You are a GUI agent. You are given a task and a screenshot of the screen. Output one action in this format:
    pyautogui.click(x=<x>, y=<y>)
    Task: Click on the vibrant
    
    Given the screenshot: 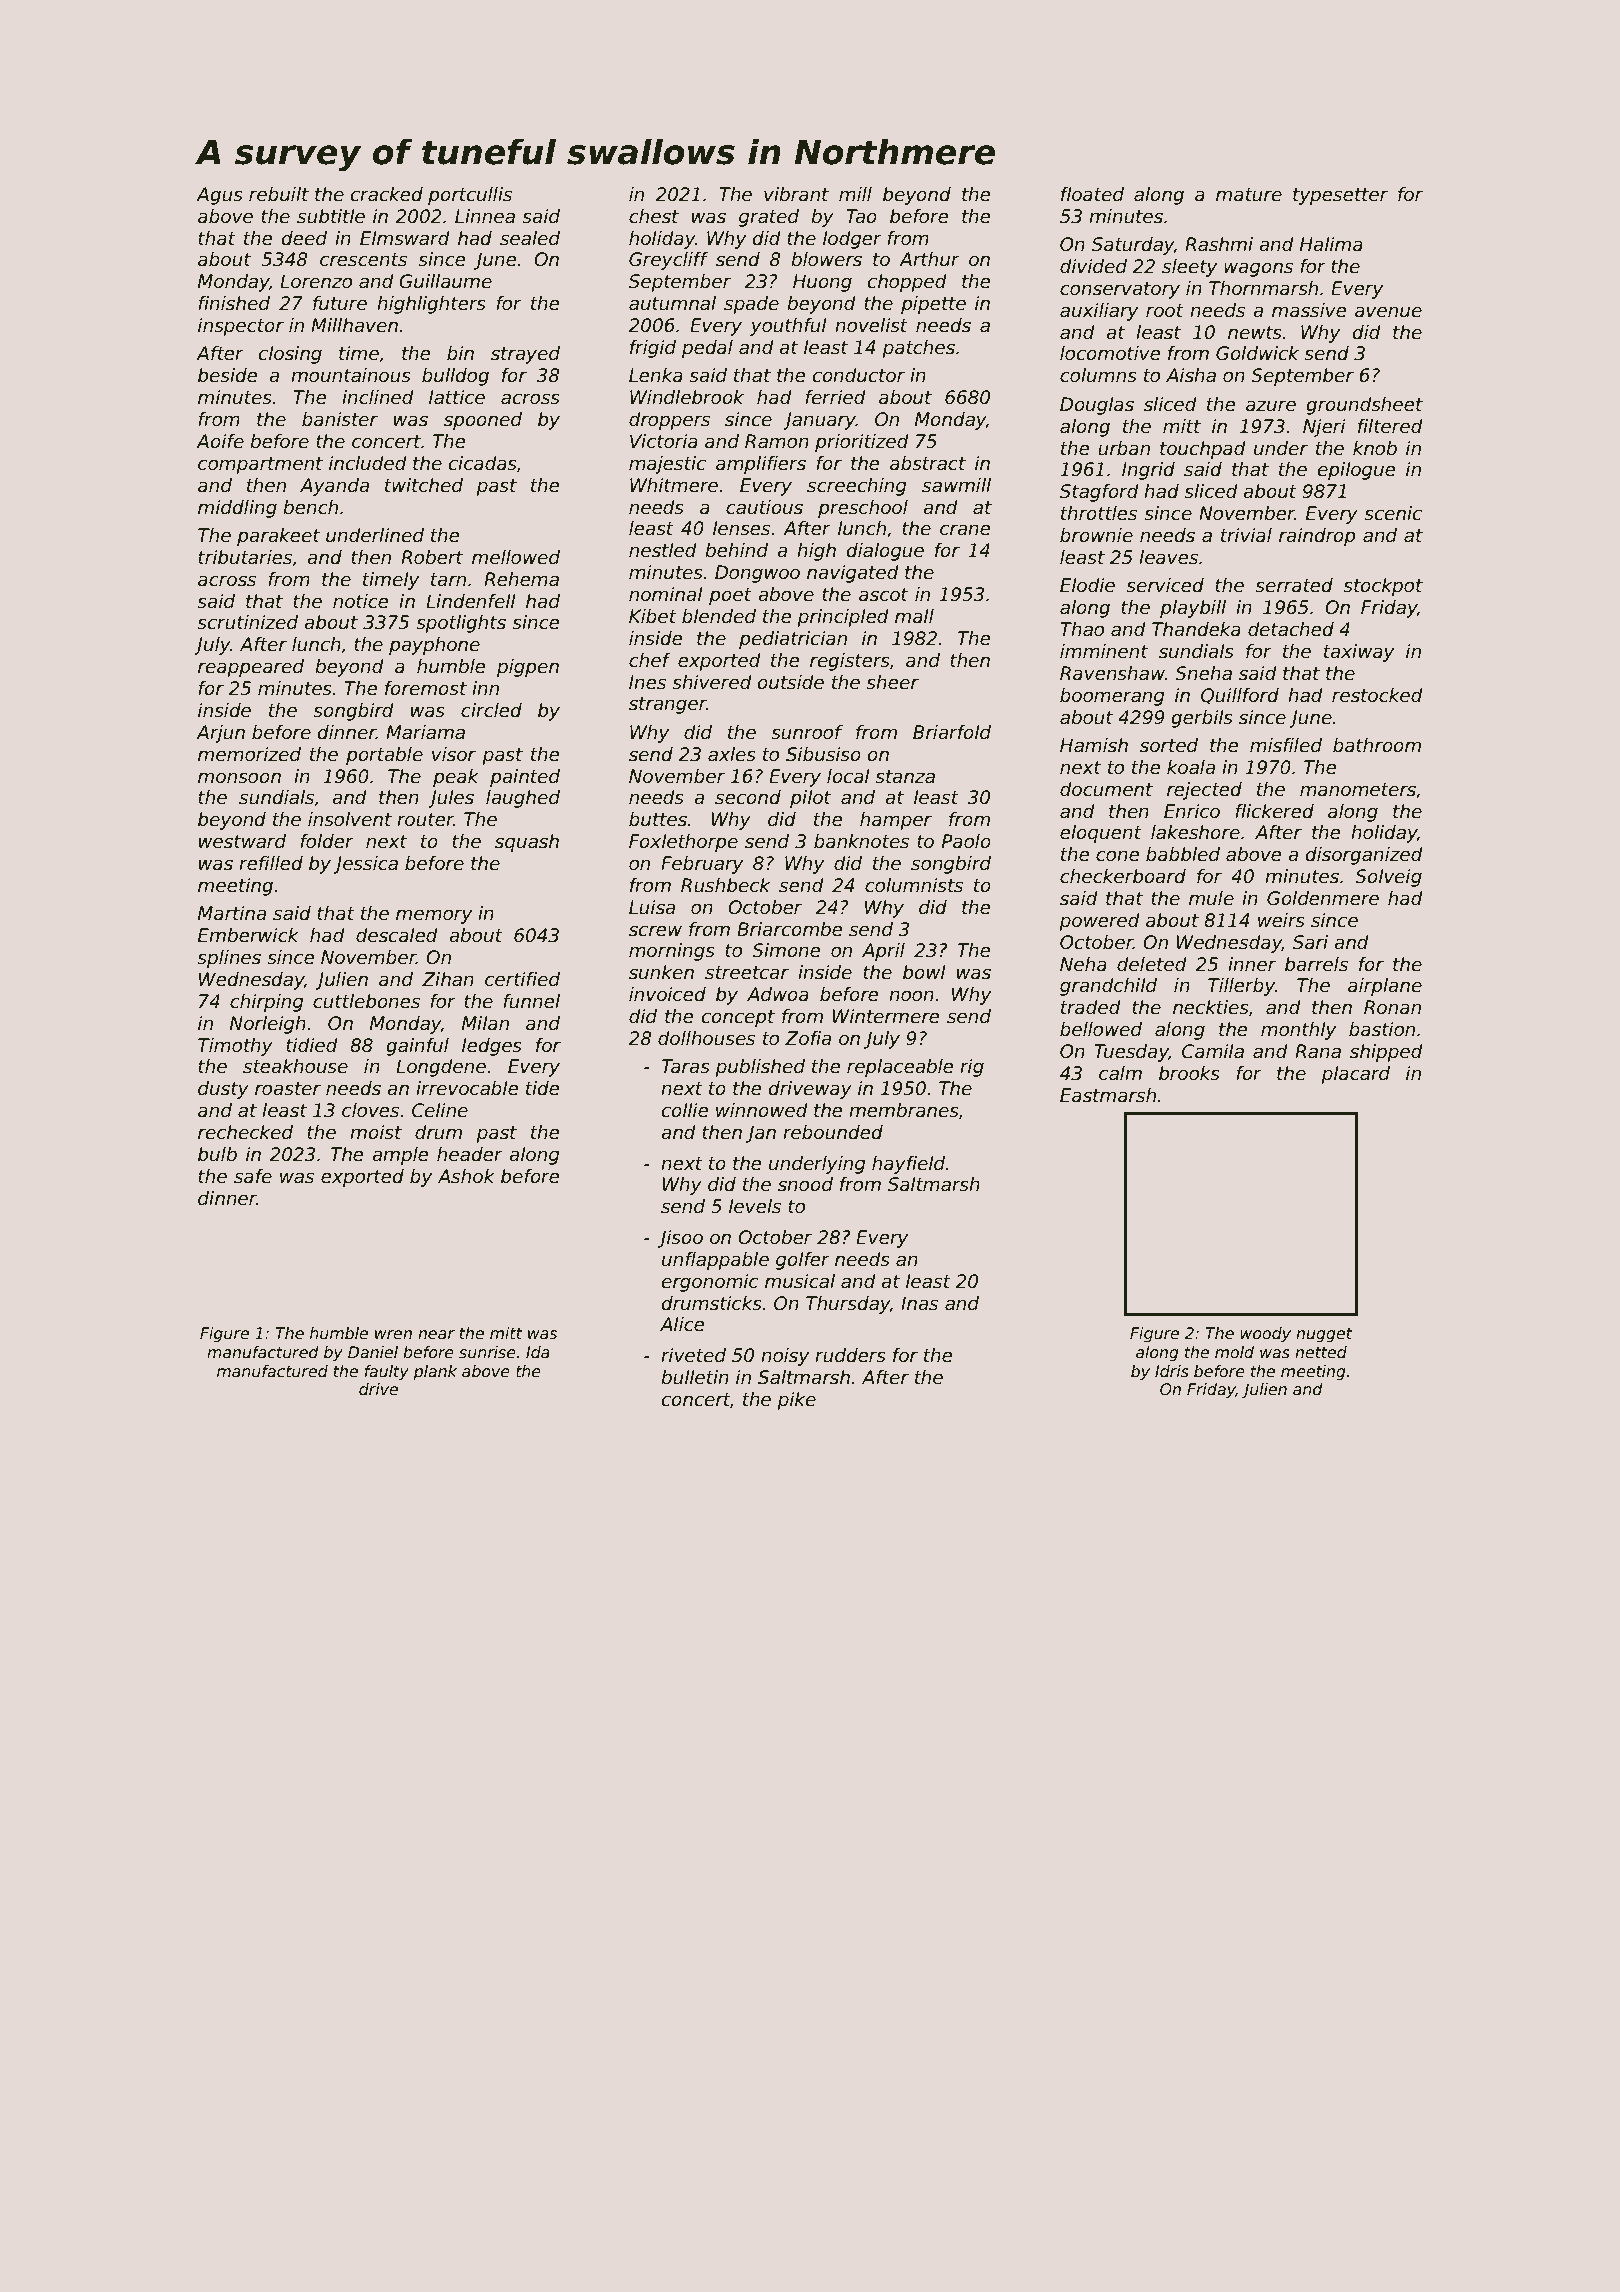 What is the action you would take?
    pyautogui.click(x=796, y=194)
